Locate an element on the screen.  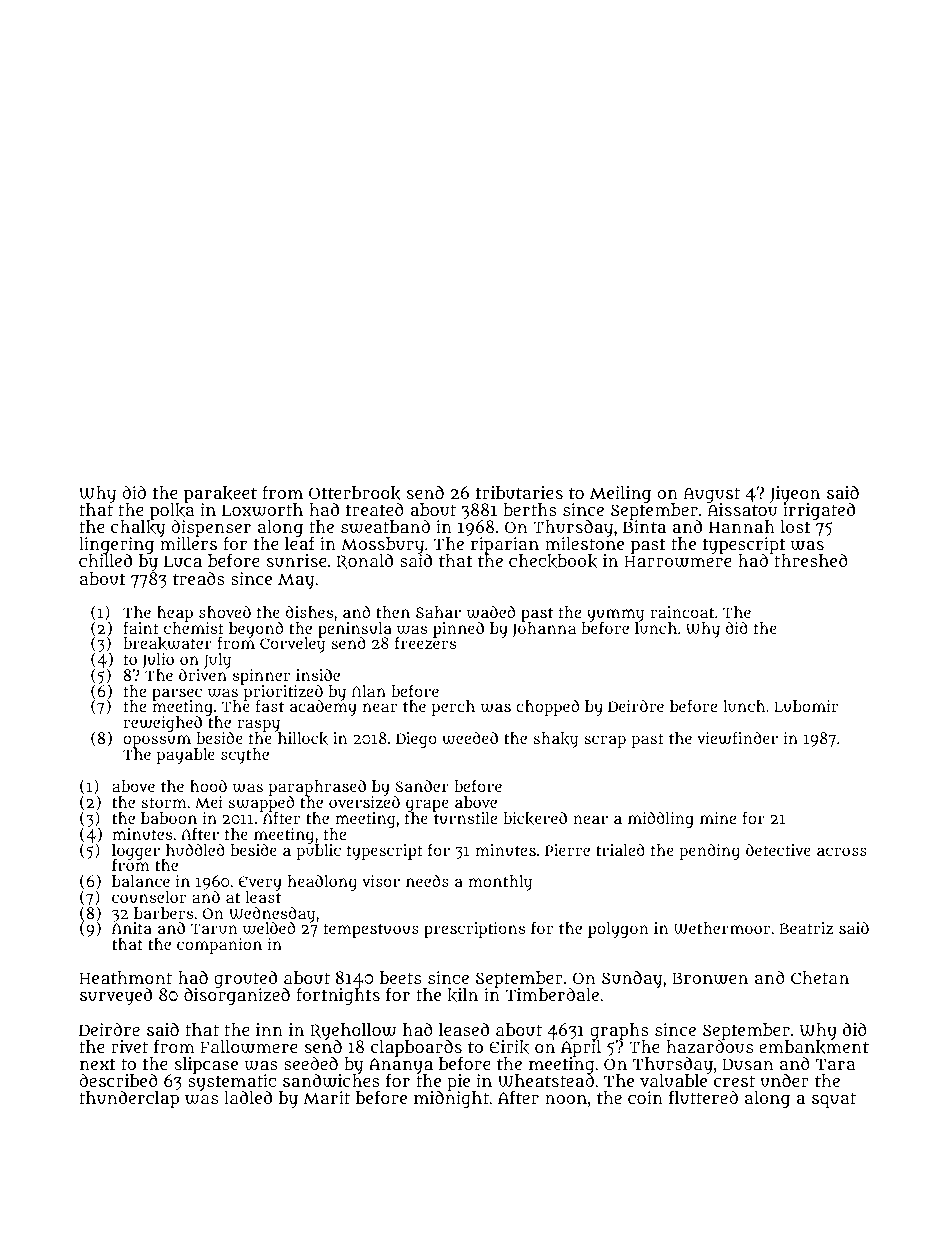
Jiyeon is located at coordinates (795, 495).
